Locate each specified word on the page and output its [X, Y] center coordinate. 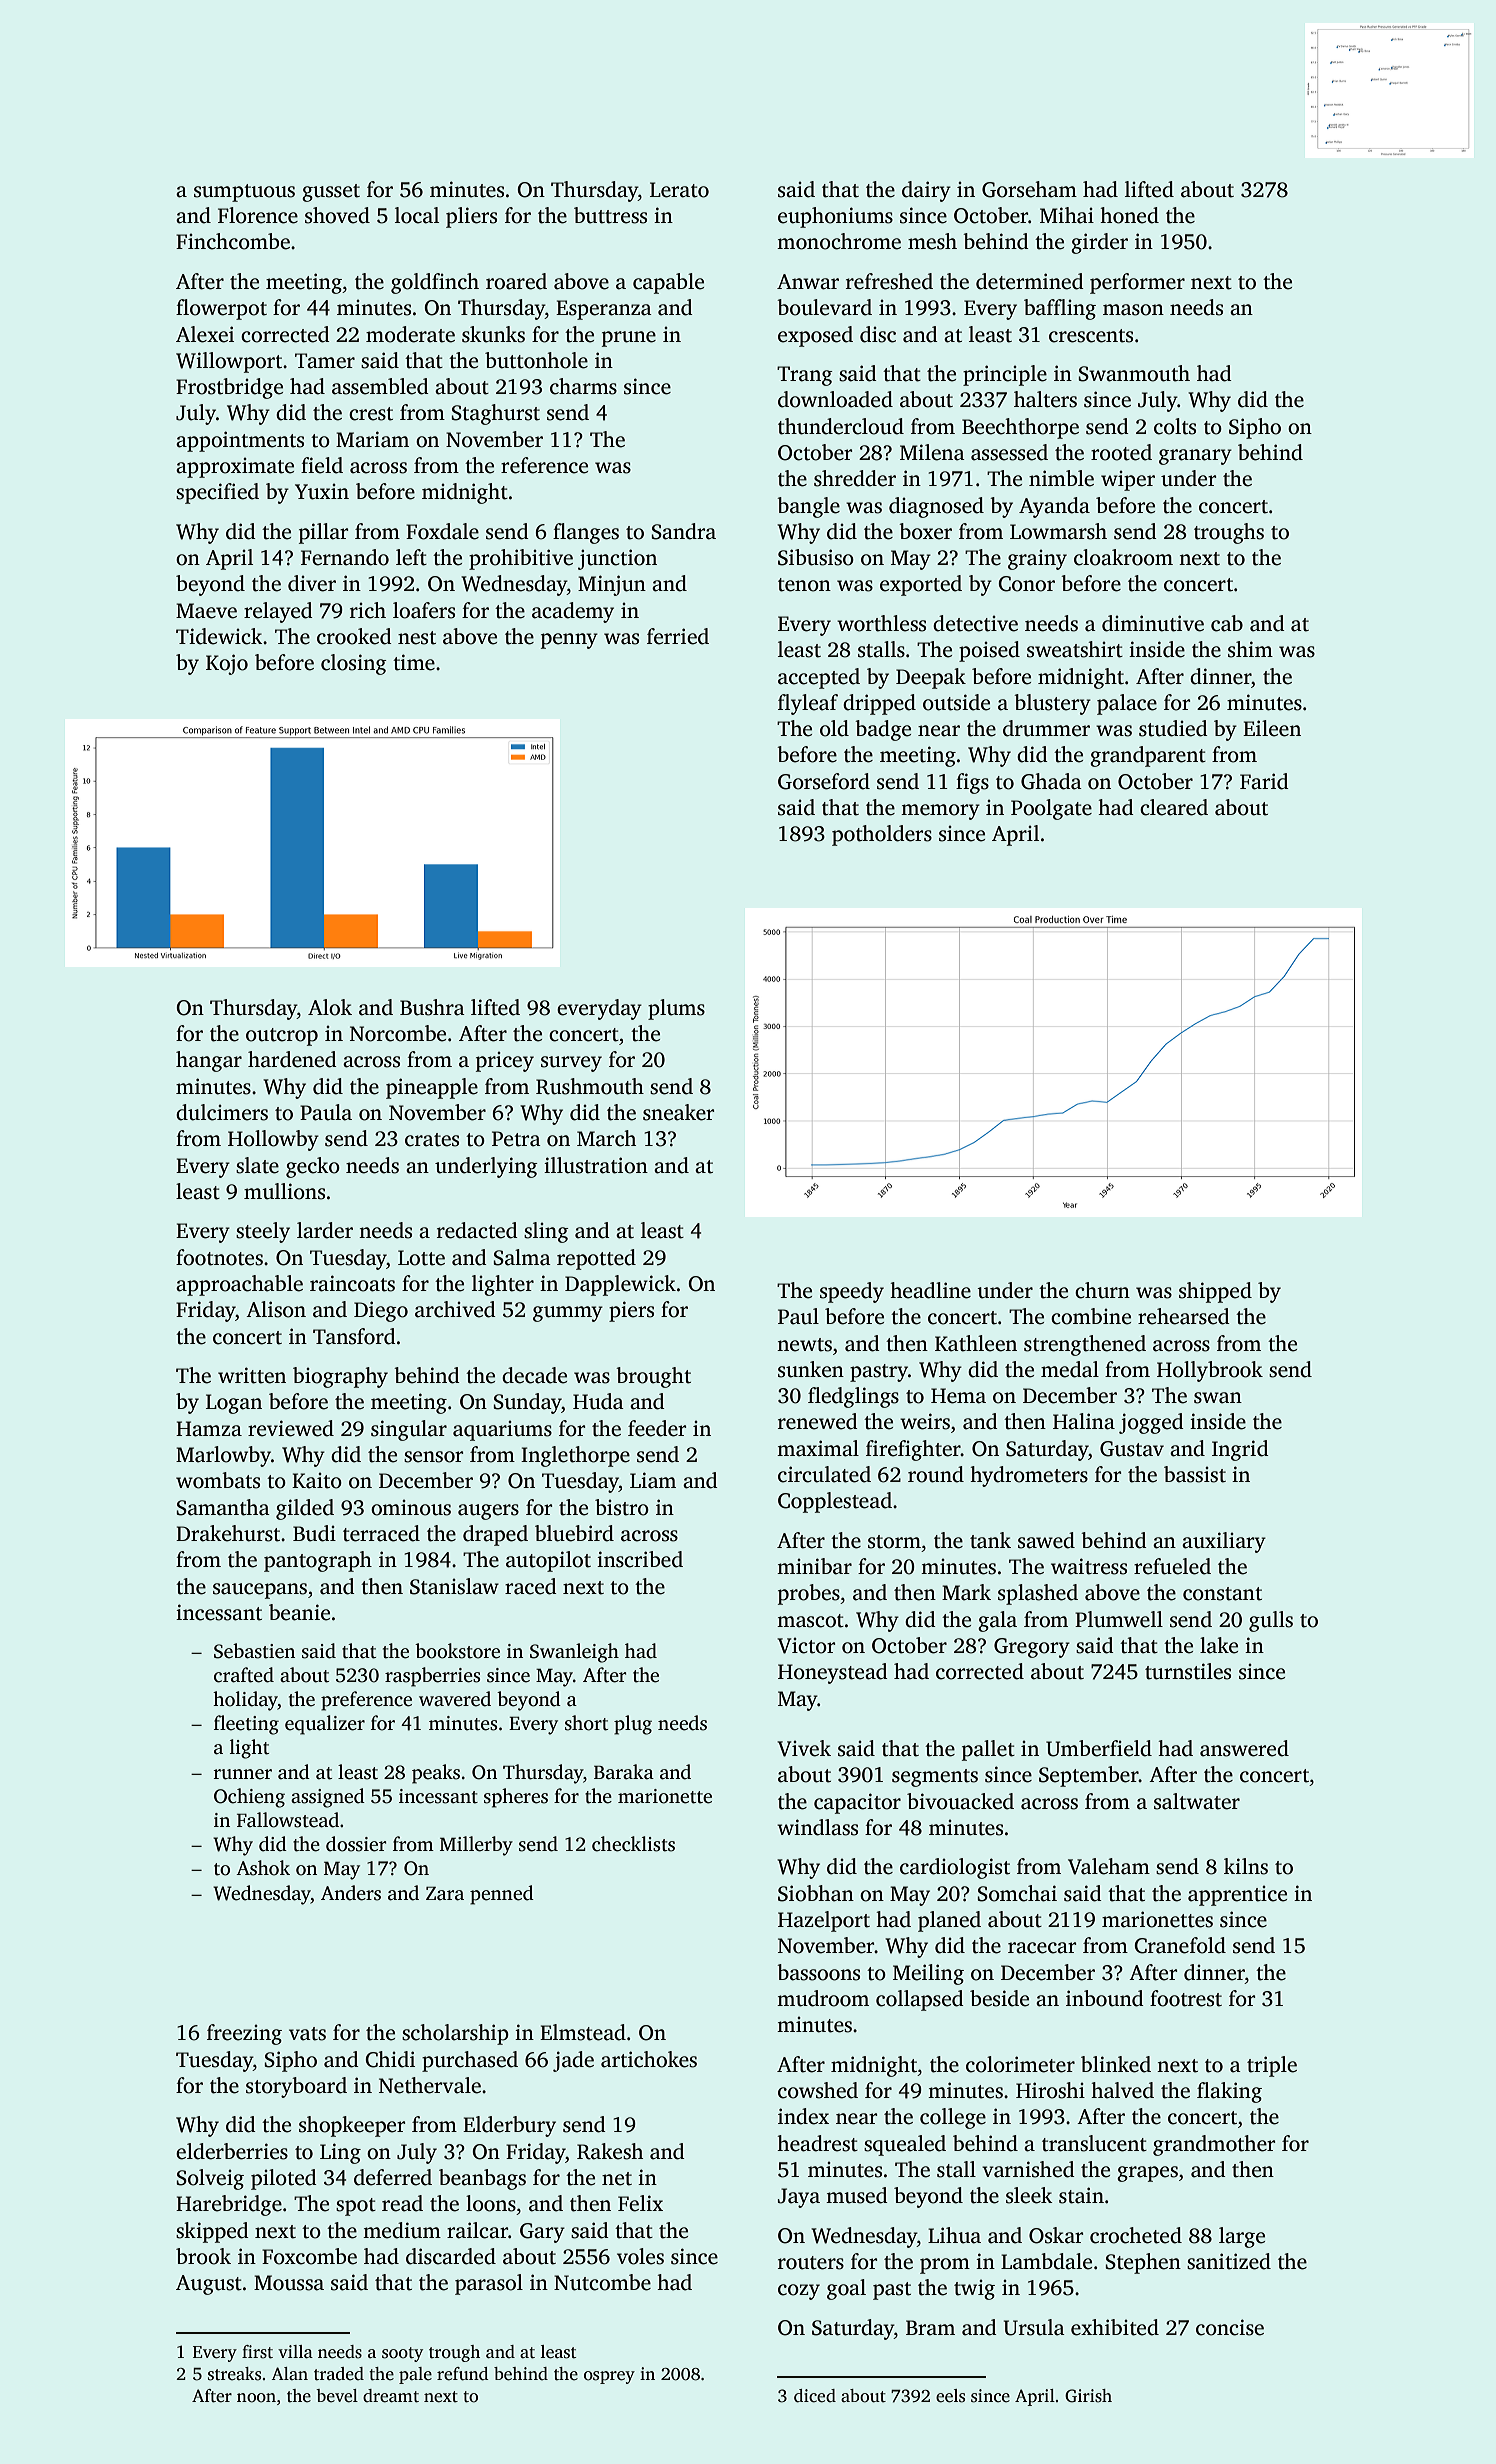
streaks [234, 2374]
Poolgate [1051, 809]
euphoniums [835, 217]
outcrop [282, 1037]
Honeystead [833, 1673]
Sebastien [254, 1651]
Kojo [227, 664]
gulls [1271, 1621]
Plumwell [1119, 1619]
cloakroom [1123, 557]
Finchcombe [233, 241]
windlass [817, 1827]
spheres [516, 1798]
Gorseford [824, 781]
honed [1129, 215]
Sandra [683, 531]
